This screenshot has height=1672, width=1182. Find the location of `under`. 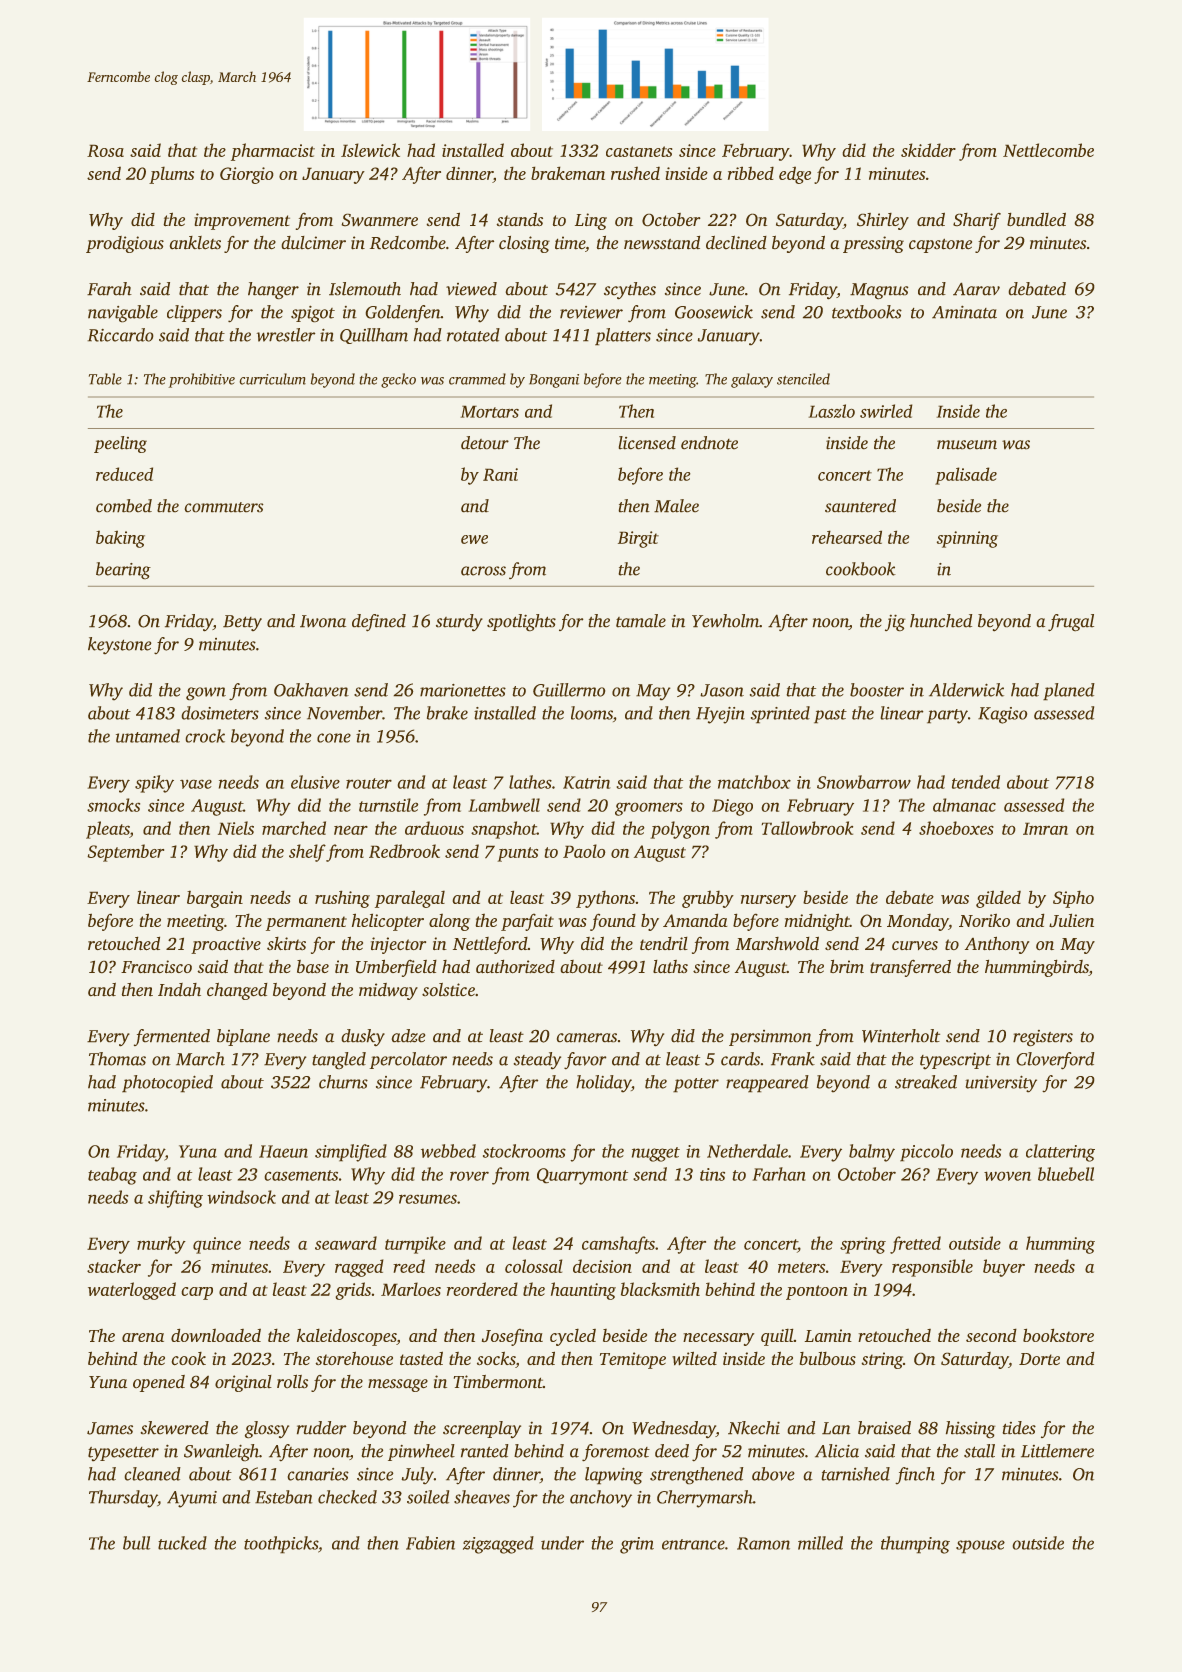

under is located at coordinates (562, 1543).
